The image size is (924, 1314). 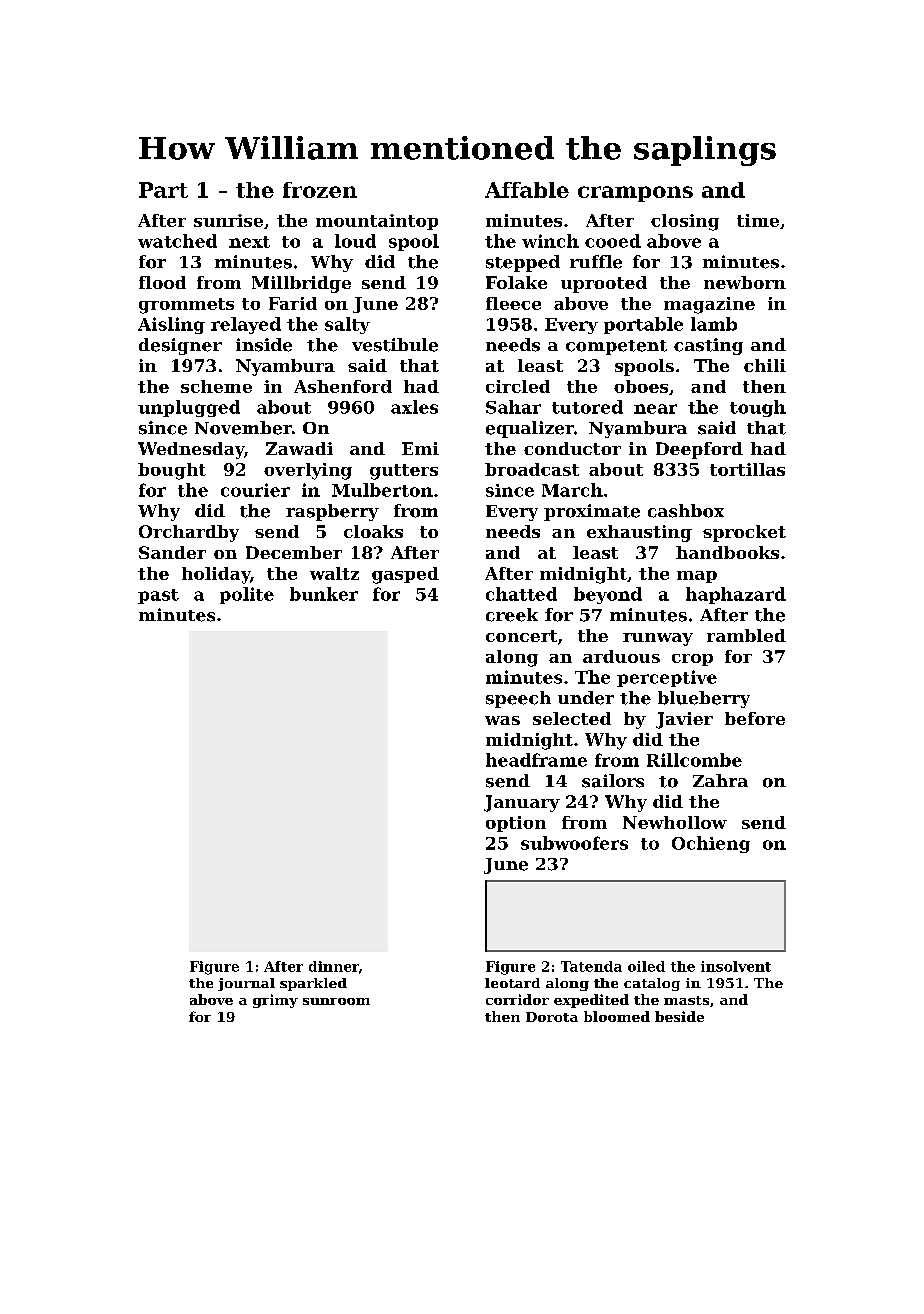 I want to click on bought, so click(x=172, y=471).
